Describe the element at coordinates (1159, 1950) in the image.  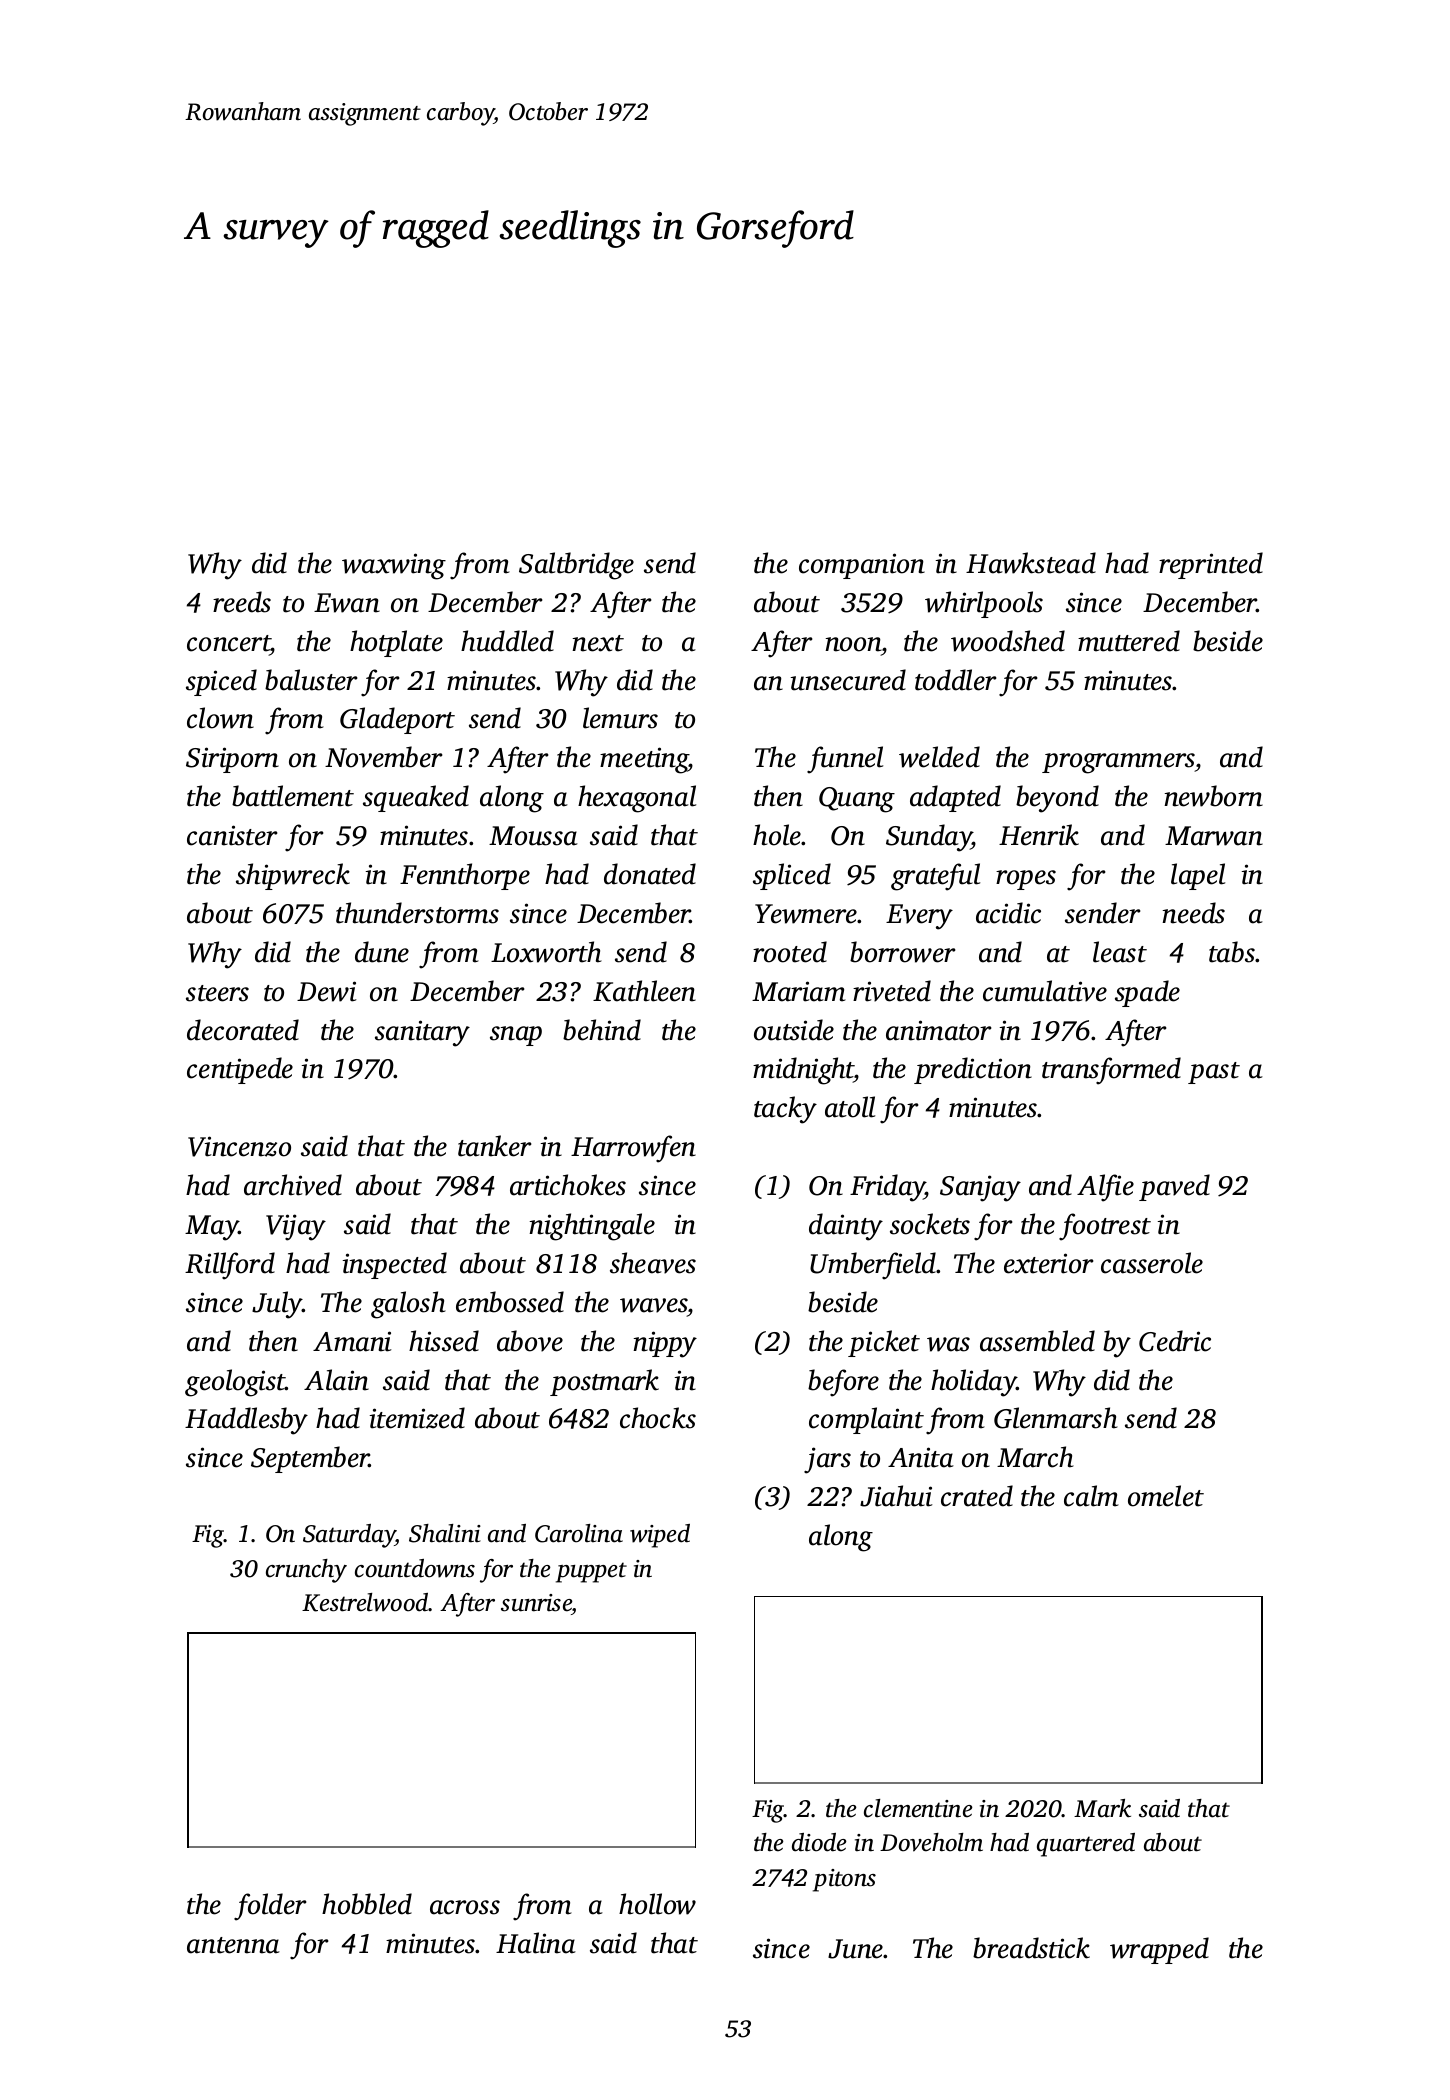
I see `wrapped` at that location.
